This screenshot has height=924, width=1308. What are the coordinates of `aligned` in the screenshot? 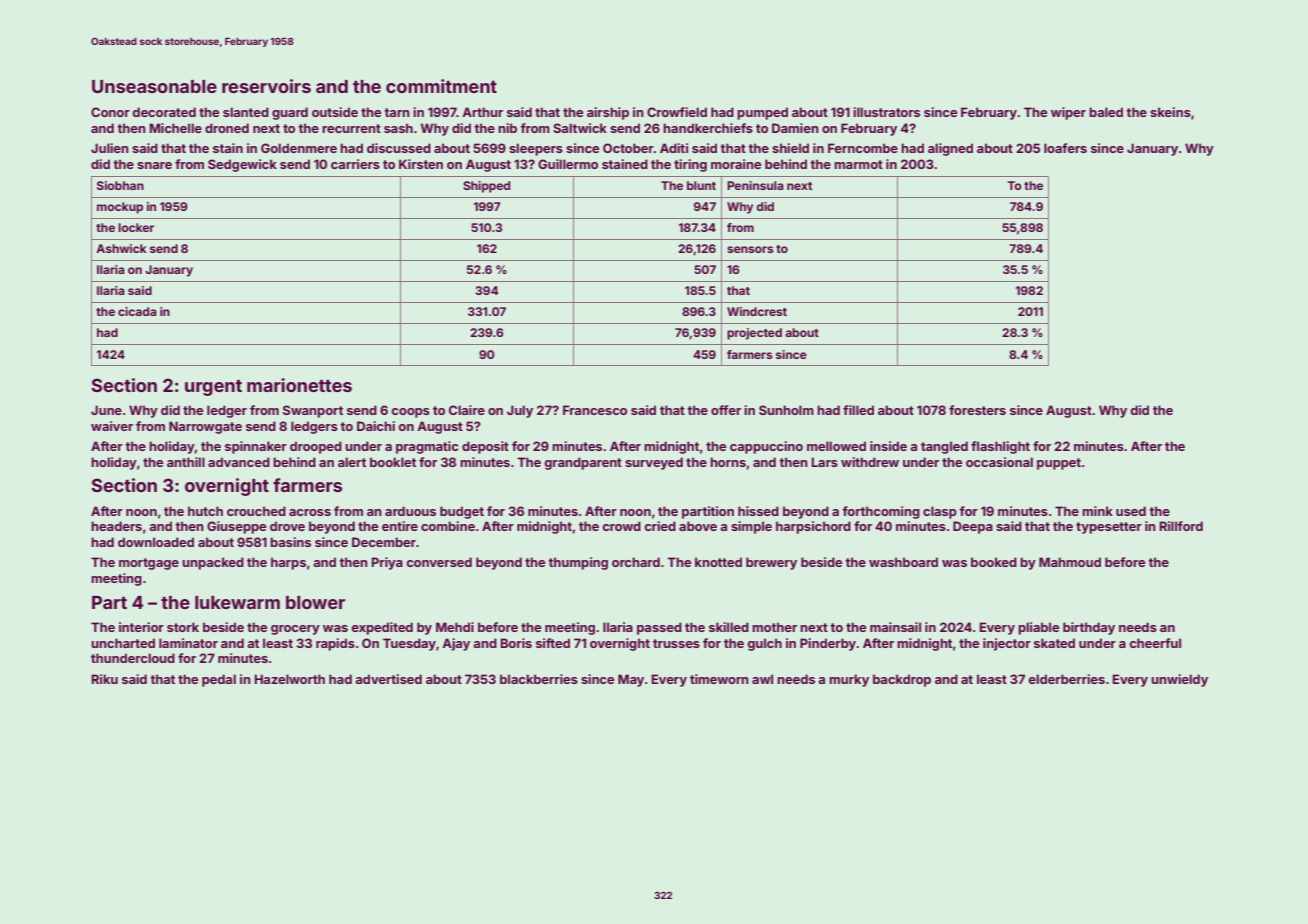 It's located at (950, 149).
